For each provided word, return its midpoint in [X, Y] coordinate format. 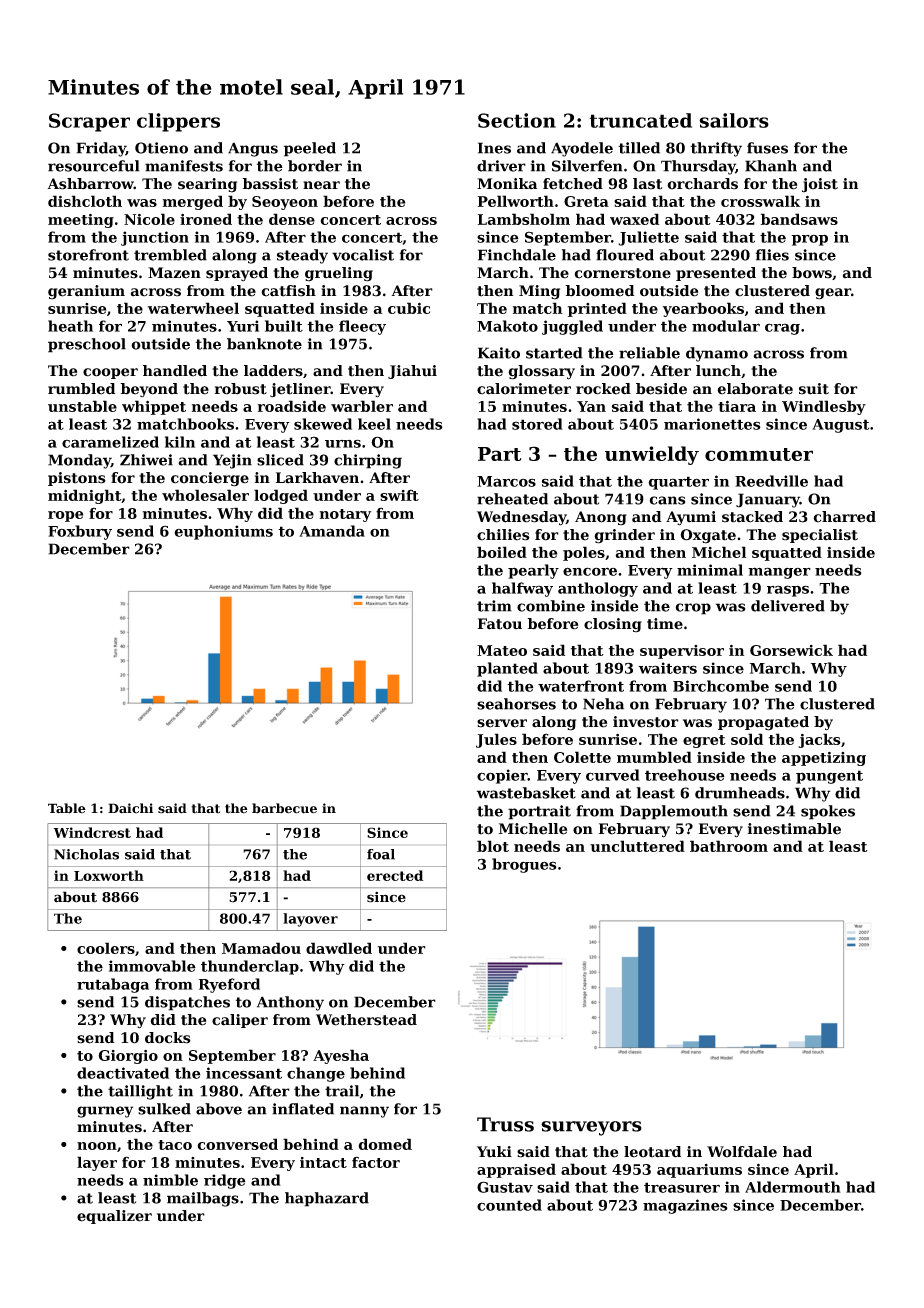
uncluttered [637, 846]
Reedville [771, 481]
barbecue [284, 808]
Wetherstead [366, 1020]
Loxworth [109, 875]
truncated [641, 120]
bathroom [729, 846]
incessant [244, 1073]
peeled [310, 149]
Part [499, 454]
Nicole [149, 219]
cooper [110, 373]
